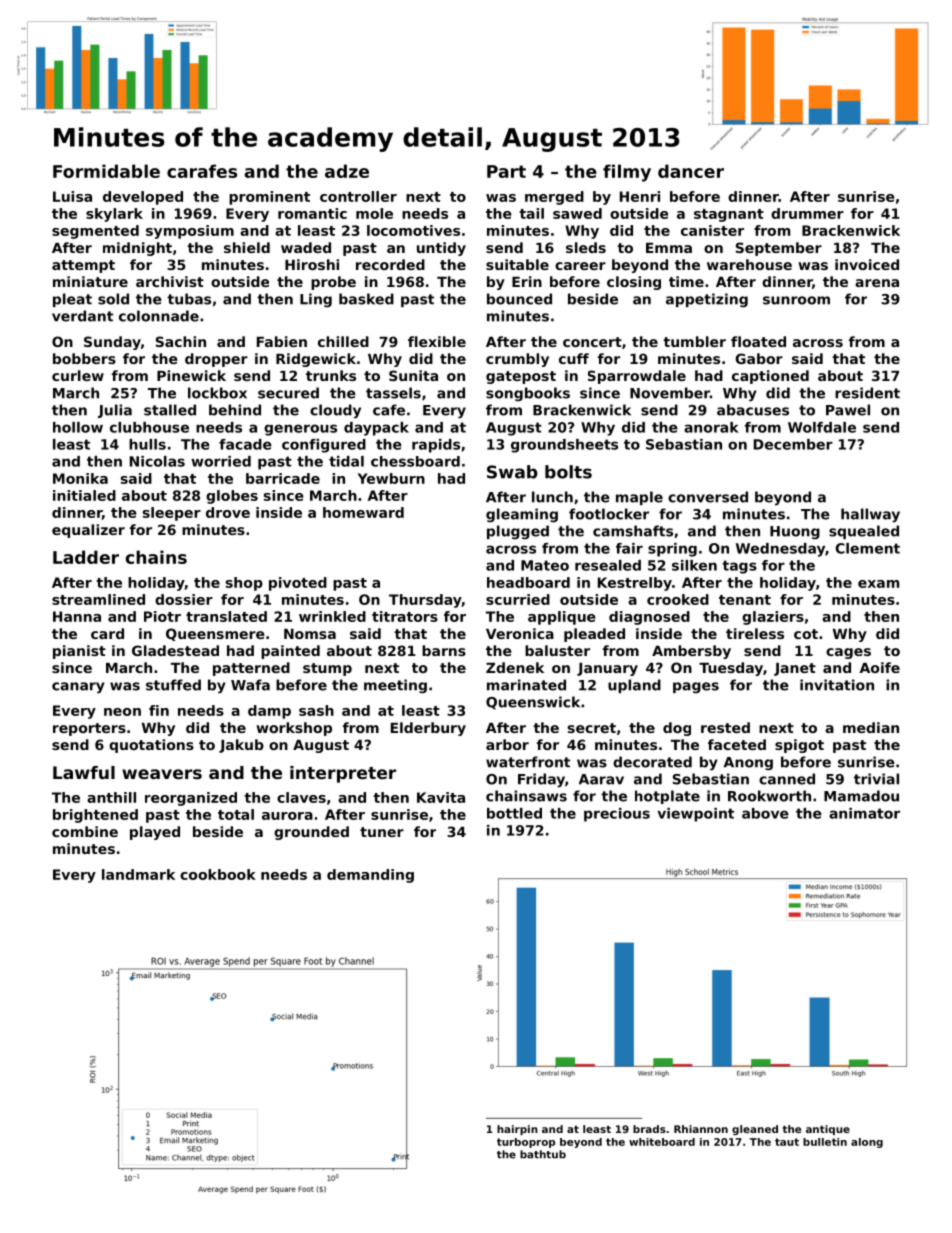 This image has height=1233, width=952. What do you see at coordinates (444, 650) in the image?
I see `barns` at bounding box center [444, 650].
